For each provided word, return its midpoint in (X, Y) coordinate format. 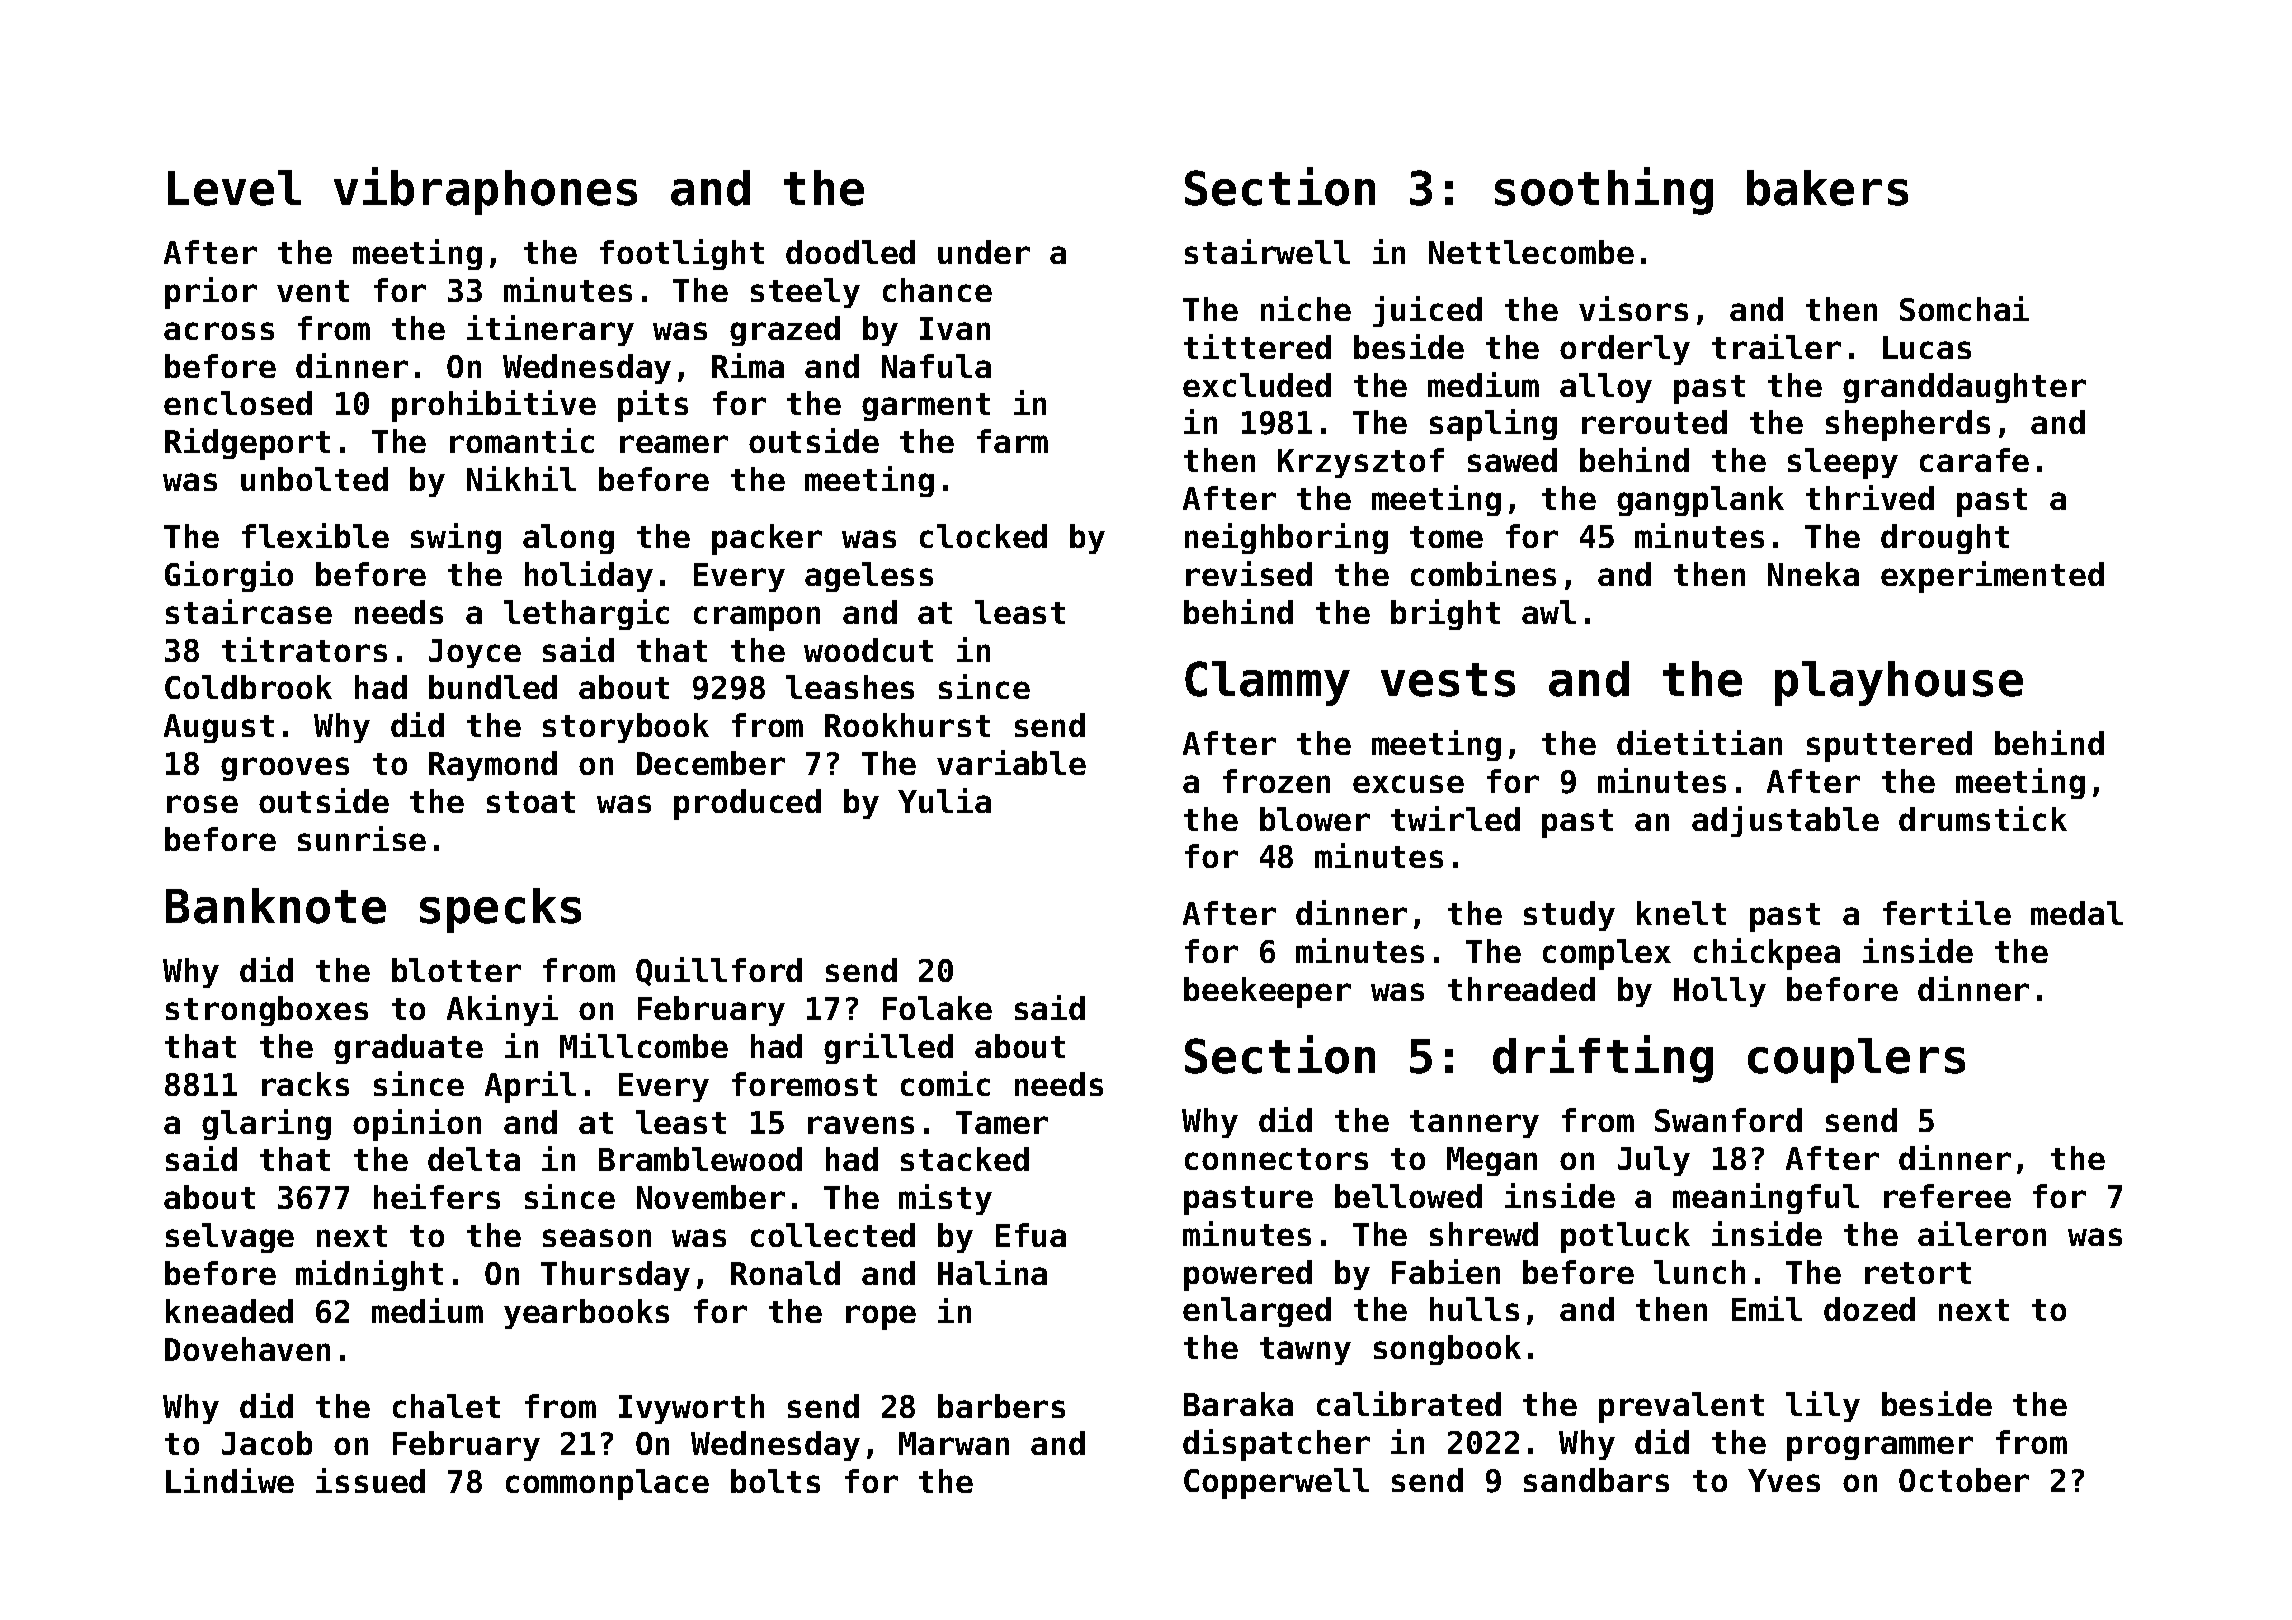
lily (1823, 1406)
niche (1306, 308)
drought (1945, 539)
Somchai (1964, 308)
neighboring (1286, 538)
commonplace (607, 1484)
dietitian (1699, 742)
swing (456, 538)
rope (881, 1317)
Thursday (615, 1276)
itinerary (550, 330)
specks (500, 910)
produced (747, 804)
